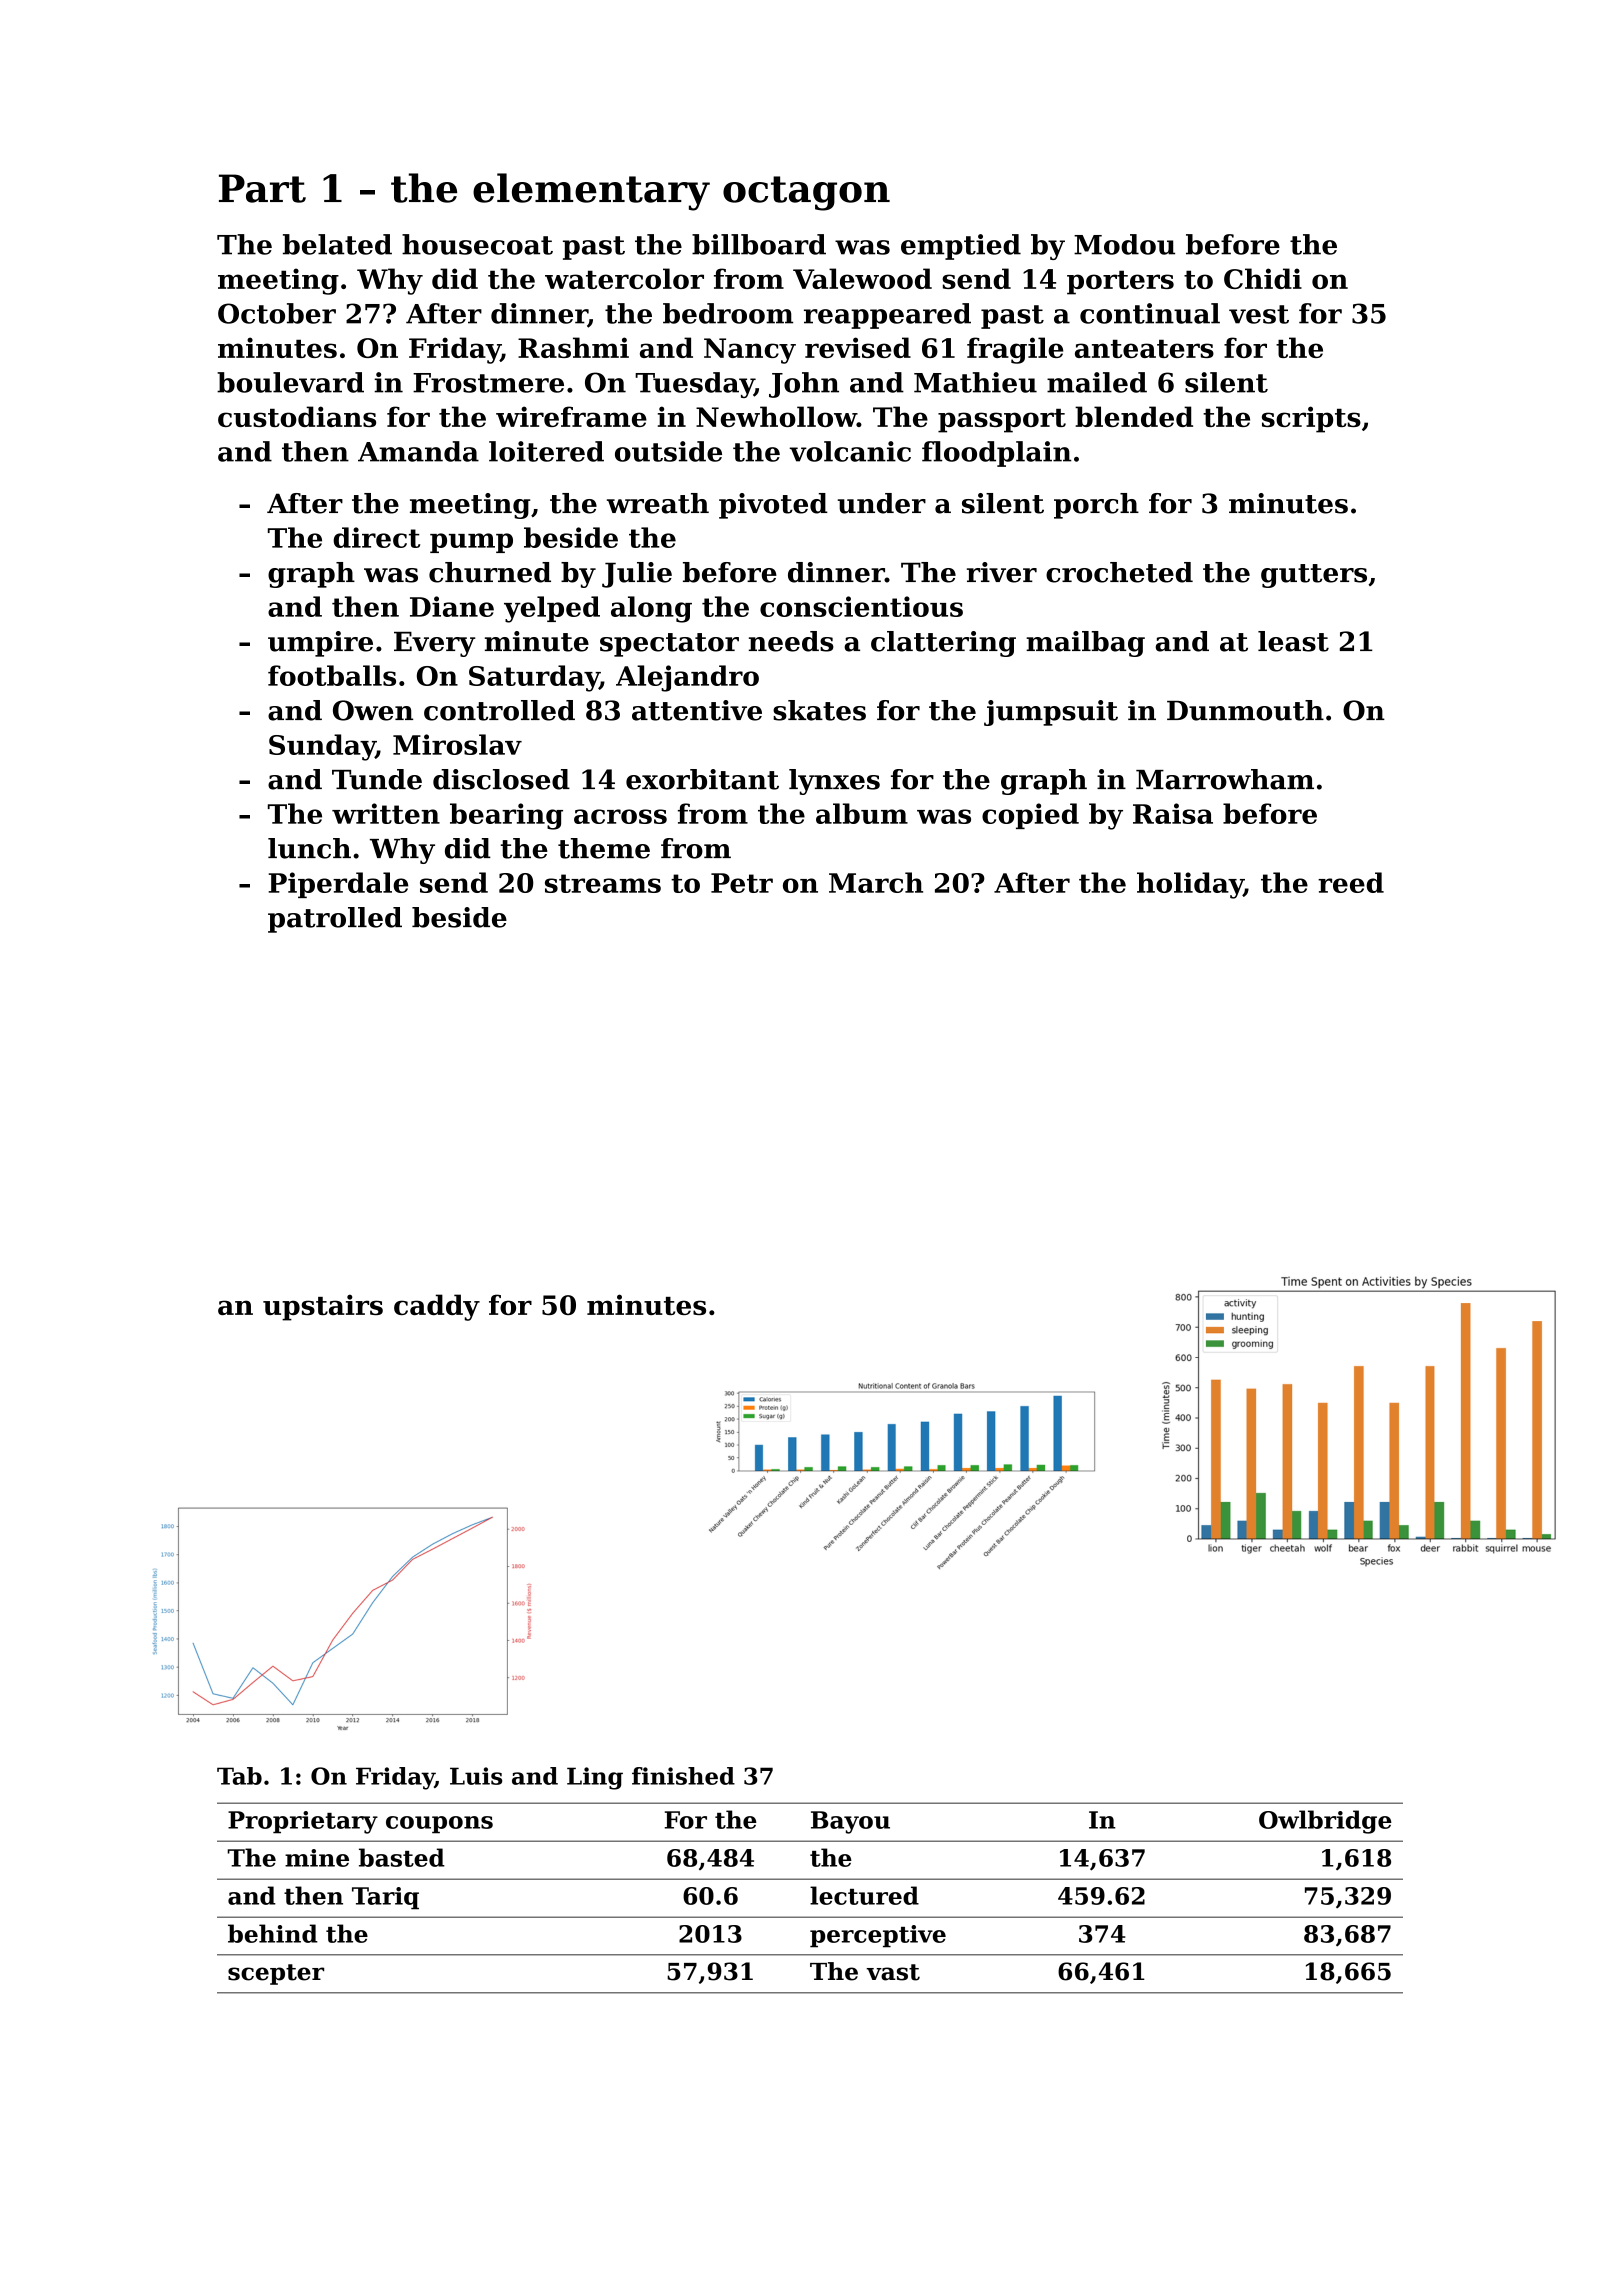  Describe the element at coordinates (595, 1778) in the screenshot. I see `Ling` at that location.
